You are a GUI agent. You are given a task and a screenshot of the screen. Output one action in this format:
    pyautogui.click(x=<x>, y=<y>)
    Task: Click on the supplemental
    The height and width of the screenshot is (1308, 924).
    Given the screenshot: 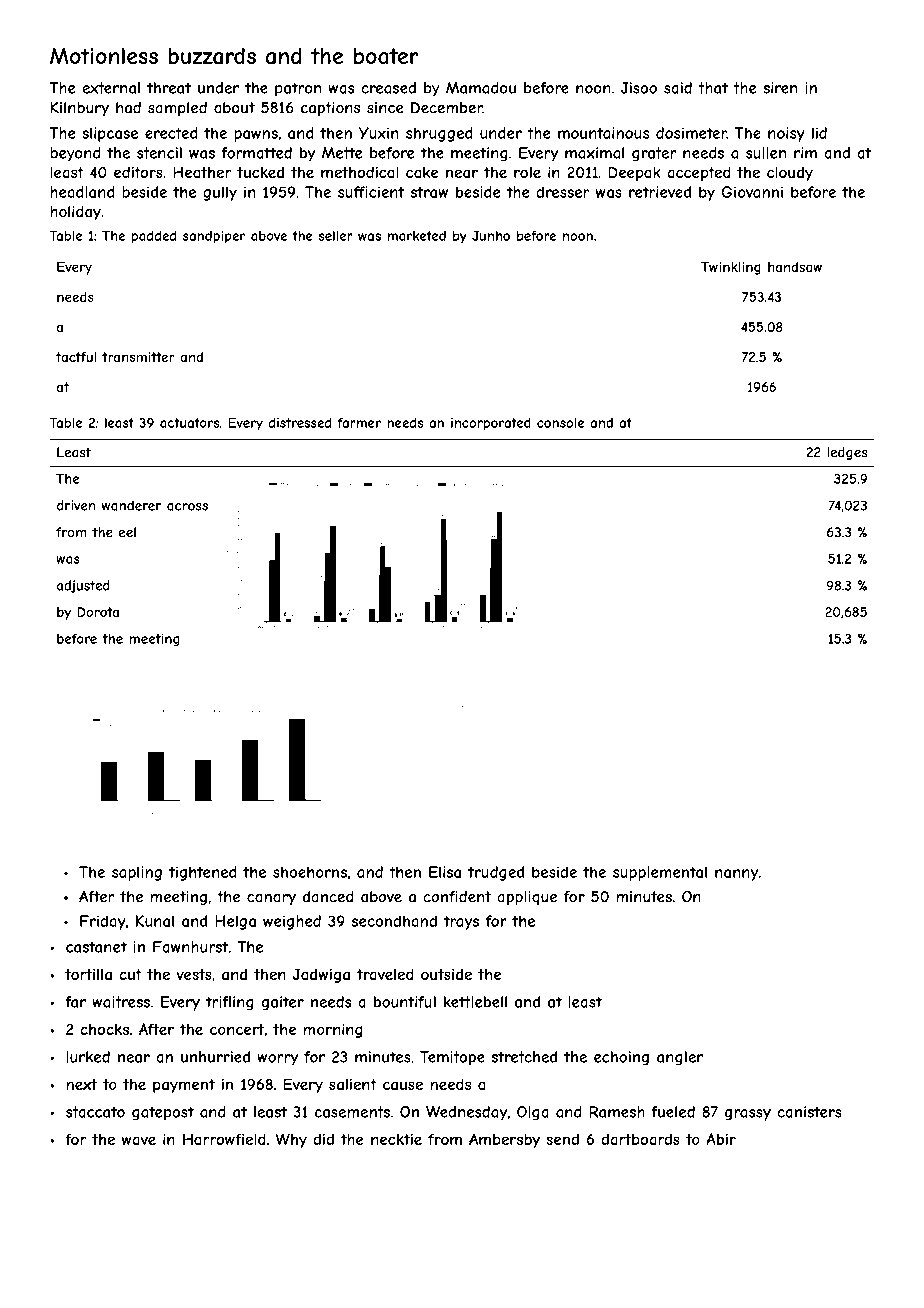 What is the action you would take?
    pyautogui.click(x=660, y=873)
